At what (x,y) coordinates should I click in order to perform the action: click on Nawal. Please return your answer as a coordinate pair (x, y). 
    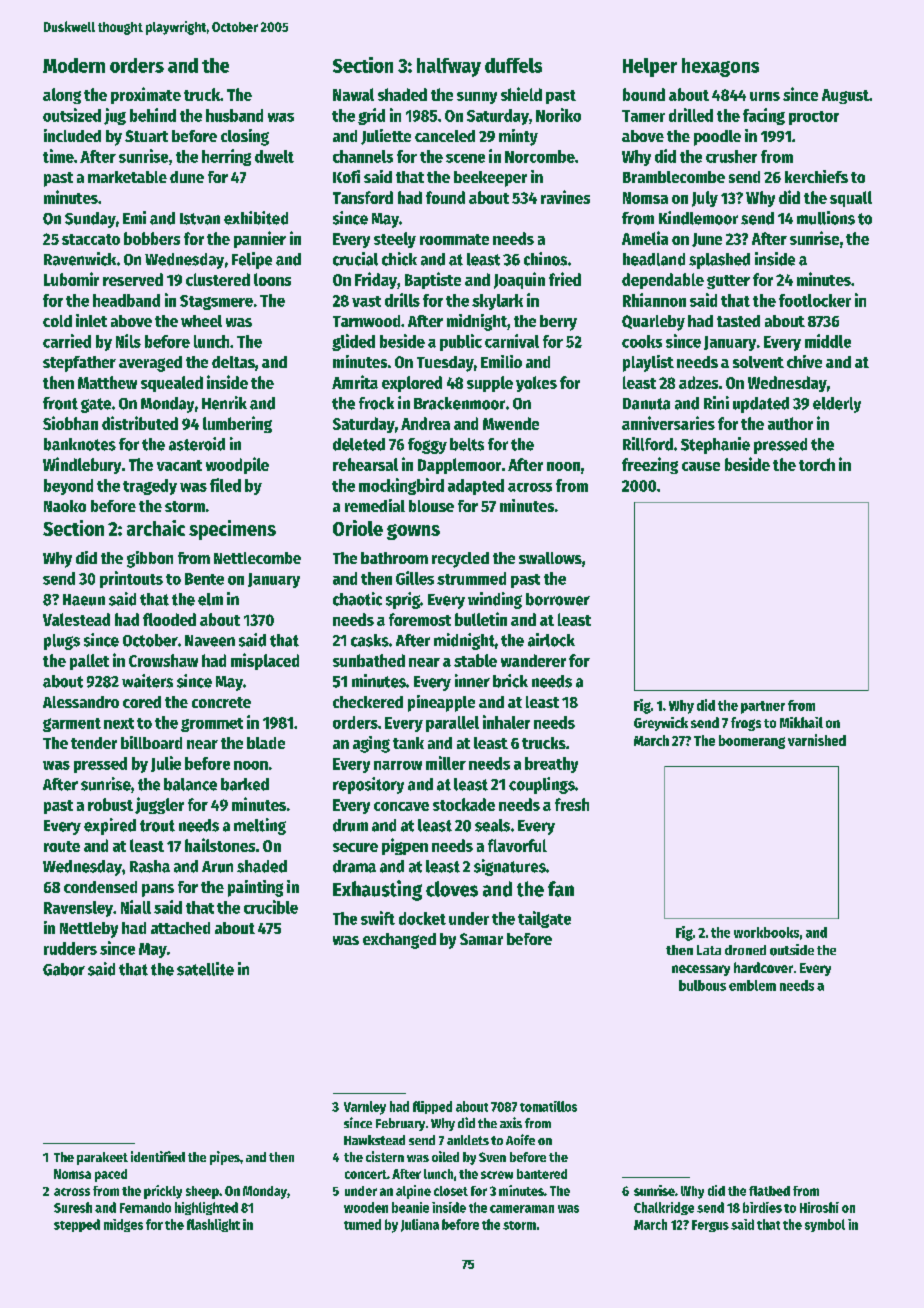
    Looking at the image, I should click on (353, 94).
